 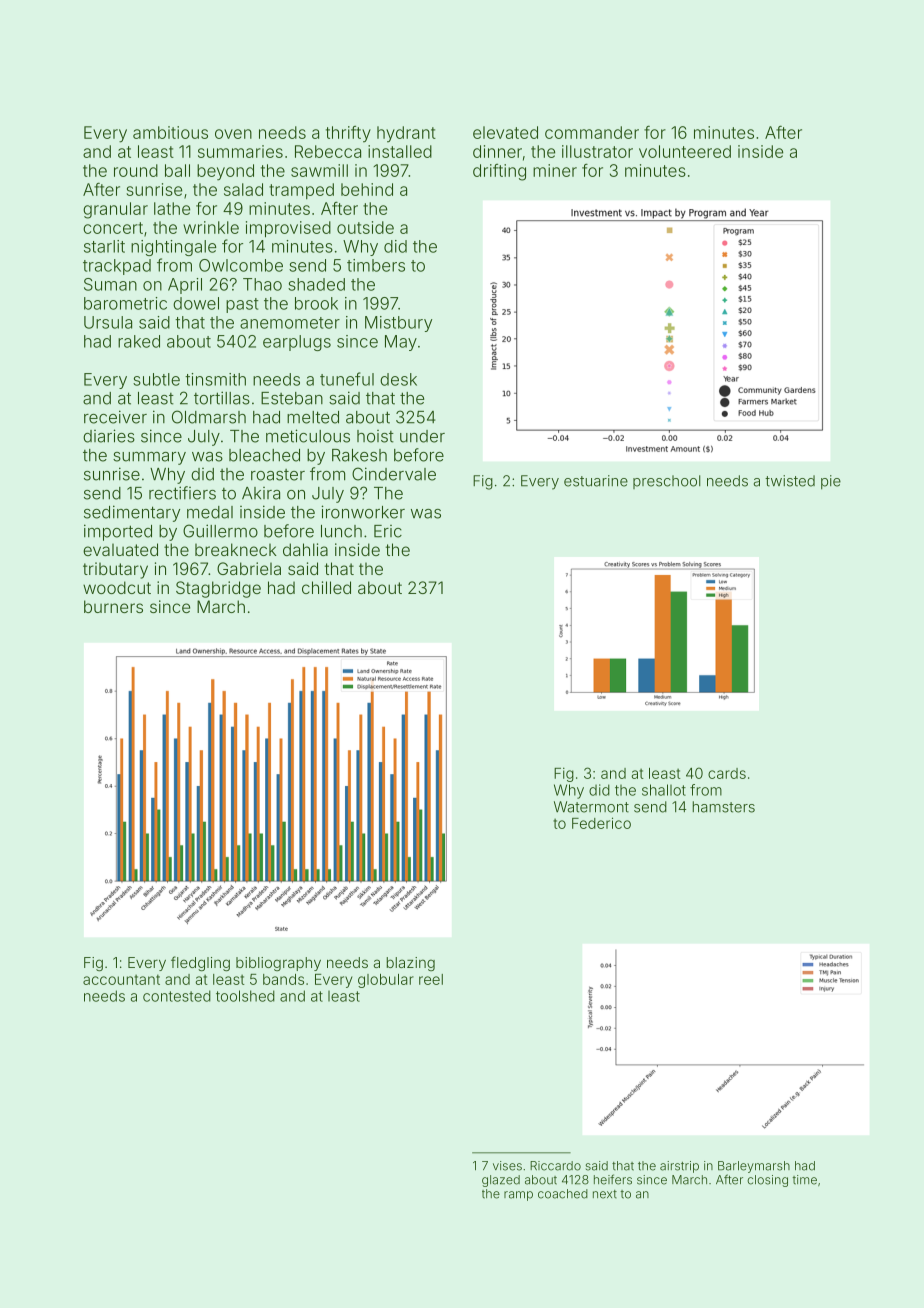 What do you see at coordinates (113, 606) in the image?
I see `burners` at bounding box center [113, 606].
